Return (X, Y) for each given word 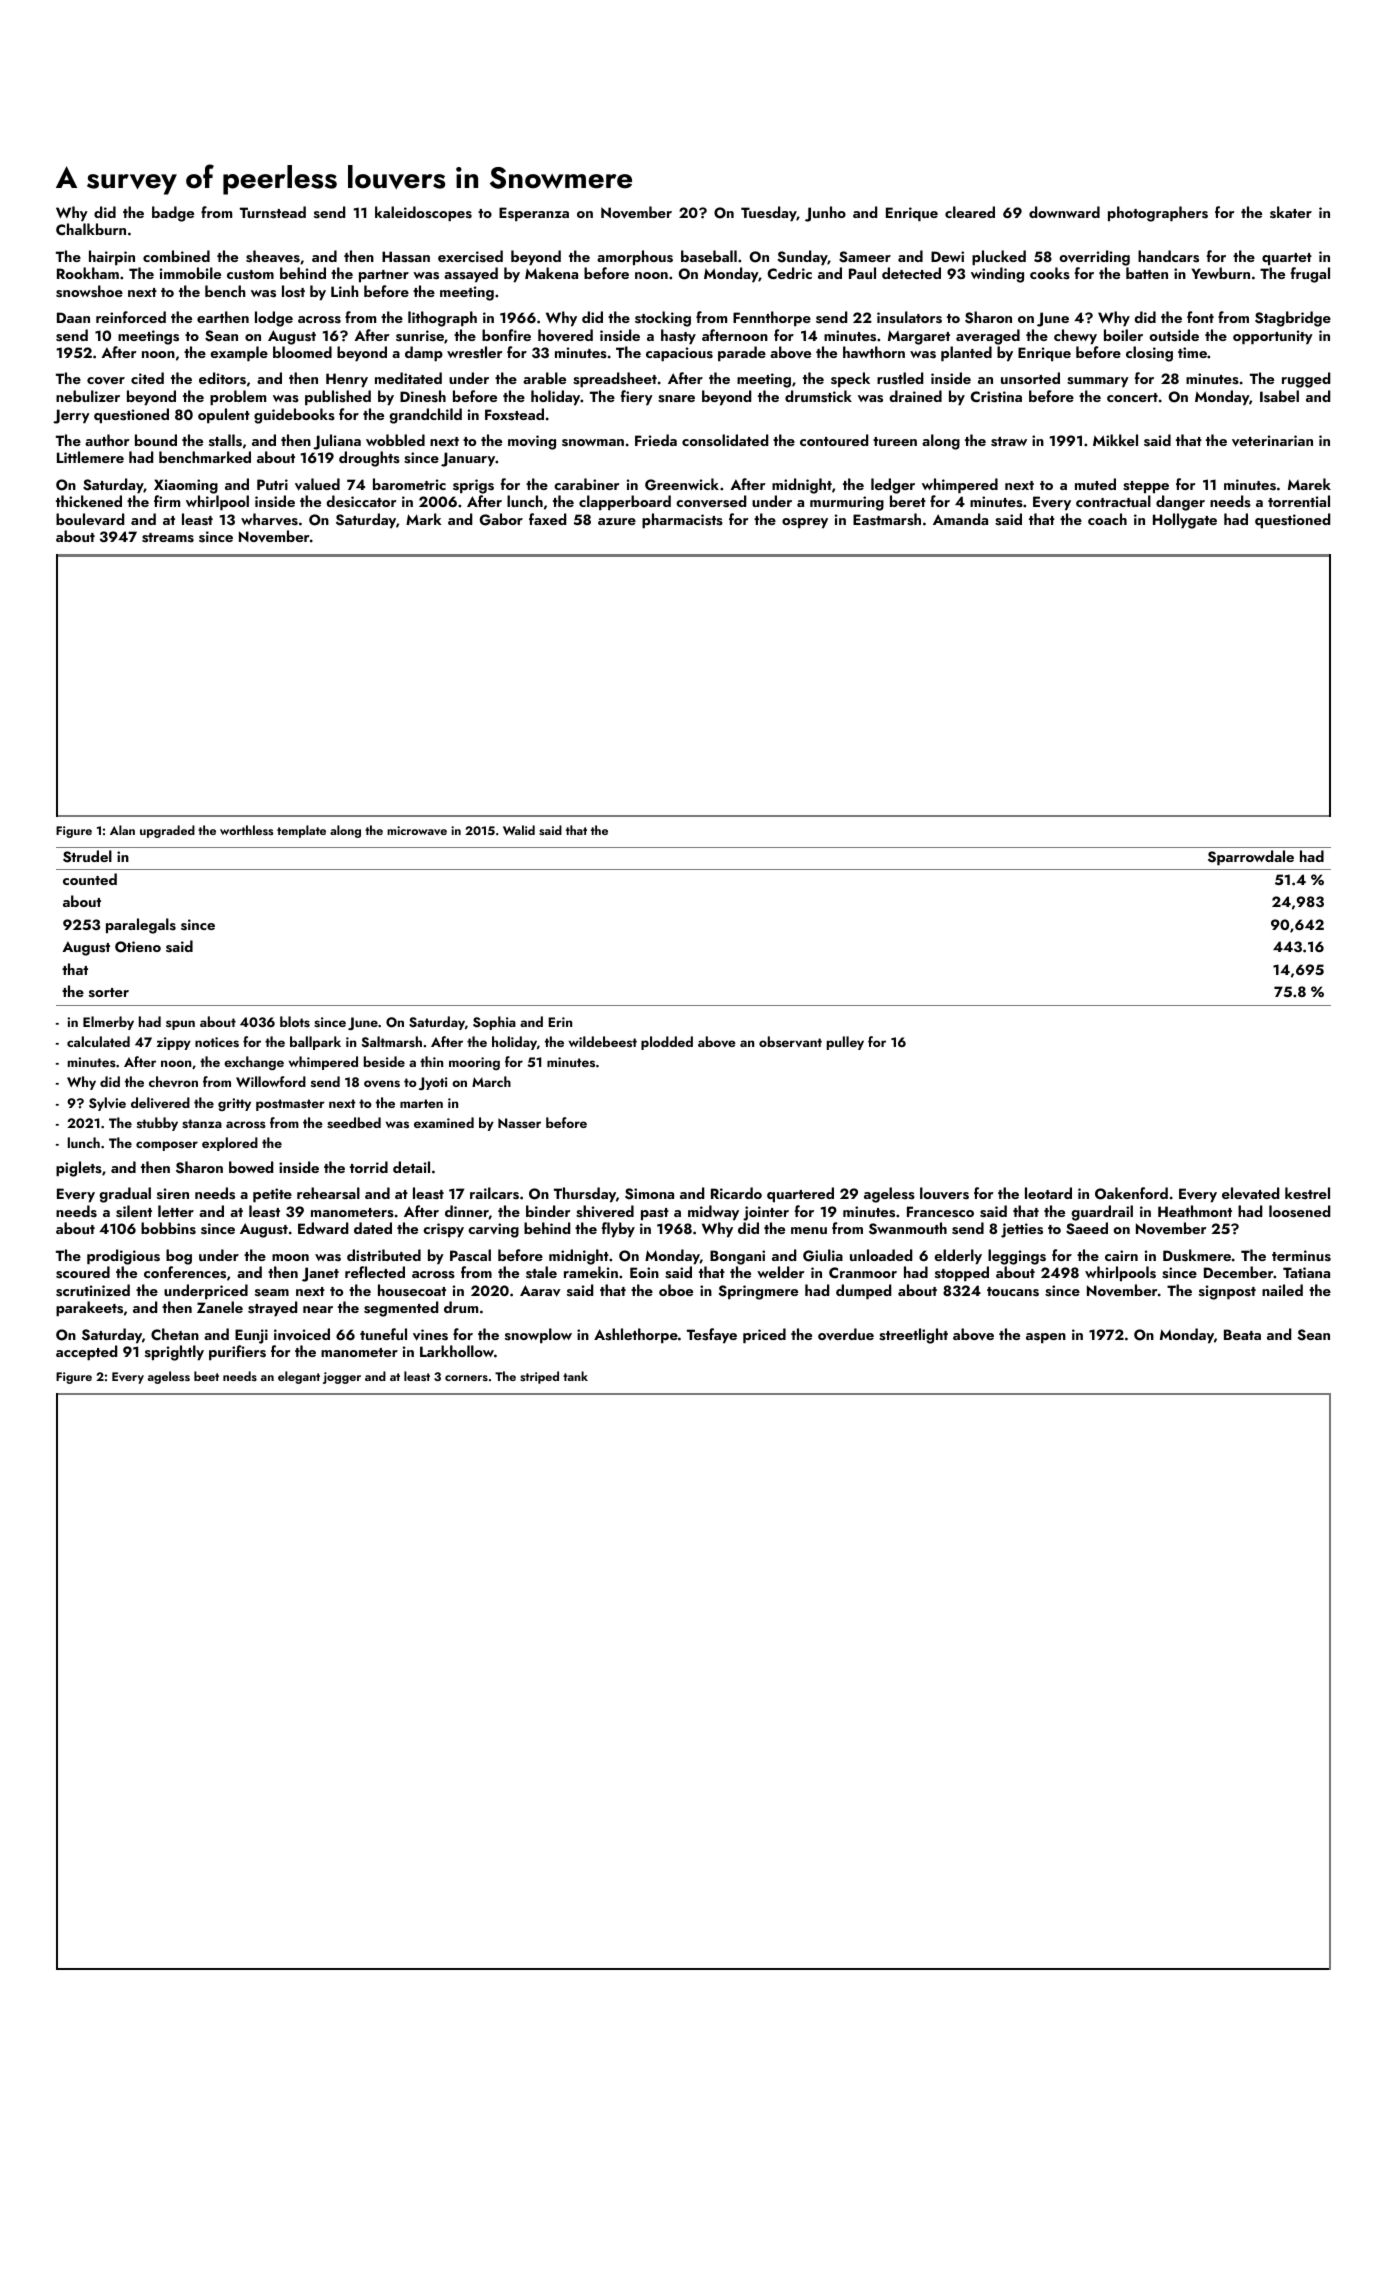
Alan (122, 830)
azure (617, 521)
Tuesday (769, 213)
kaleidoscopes (423, 213)
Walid (519, 830)
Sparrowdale (1251, 857)
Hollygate (1185, 521)
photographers (1158, 214)
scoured (83, 1272)
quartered (800, 1194)
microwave (417, 830)
